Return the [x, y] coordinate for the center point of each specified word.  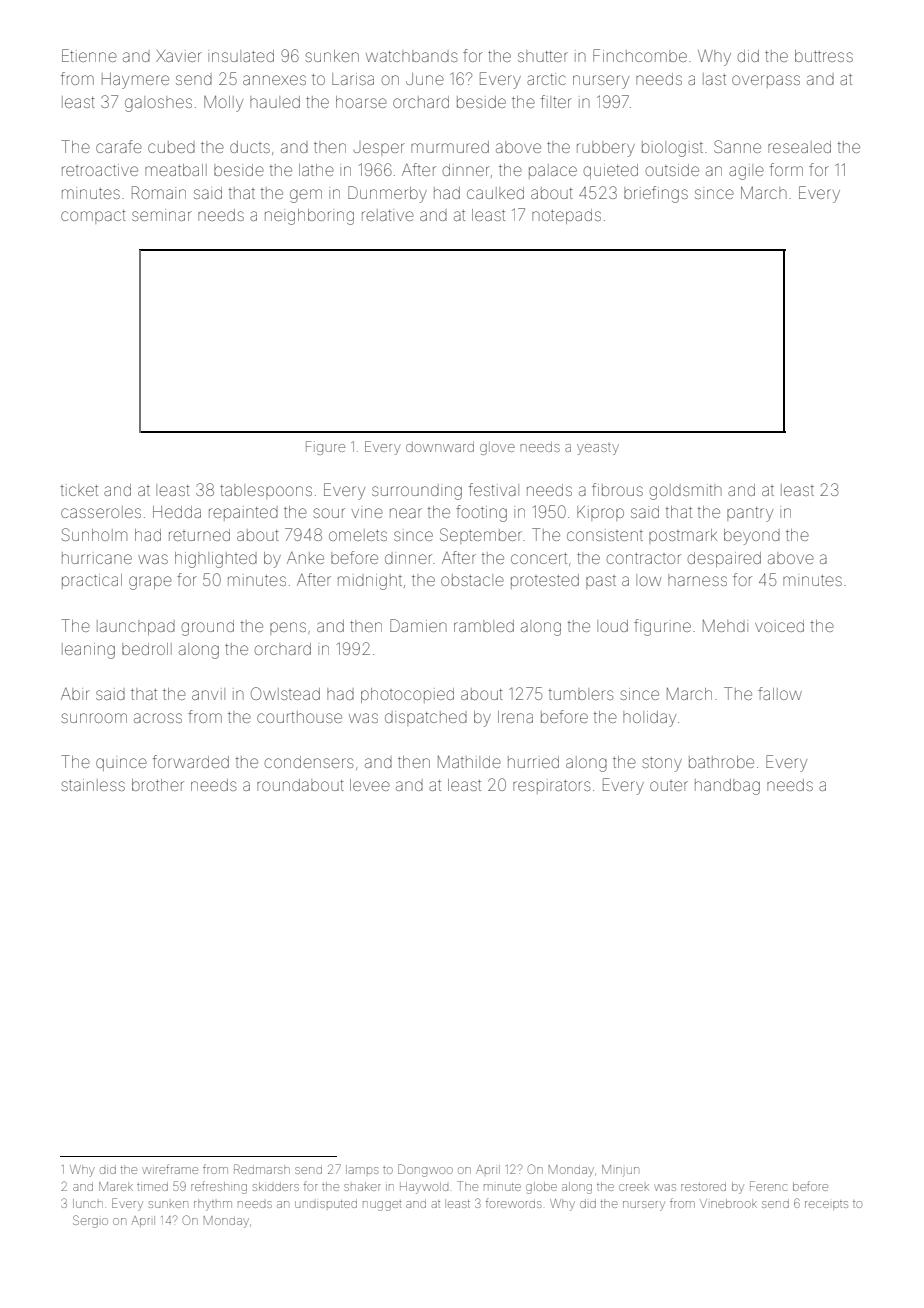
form [786, 169]
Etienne [89, 55]
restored [703, 1187]
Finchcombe [640, 55]
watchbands [411, 56]
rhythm [213, 1205]
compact [93, 217]
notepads [566, 216]
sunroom [94, 718]
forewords [514, 1203]
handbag [727, 787]
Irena [515, 717]
